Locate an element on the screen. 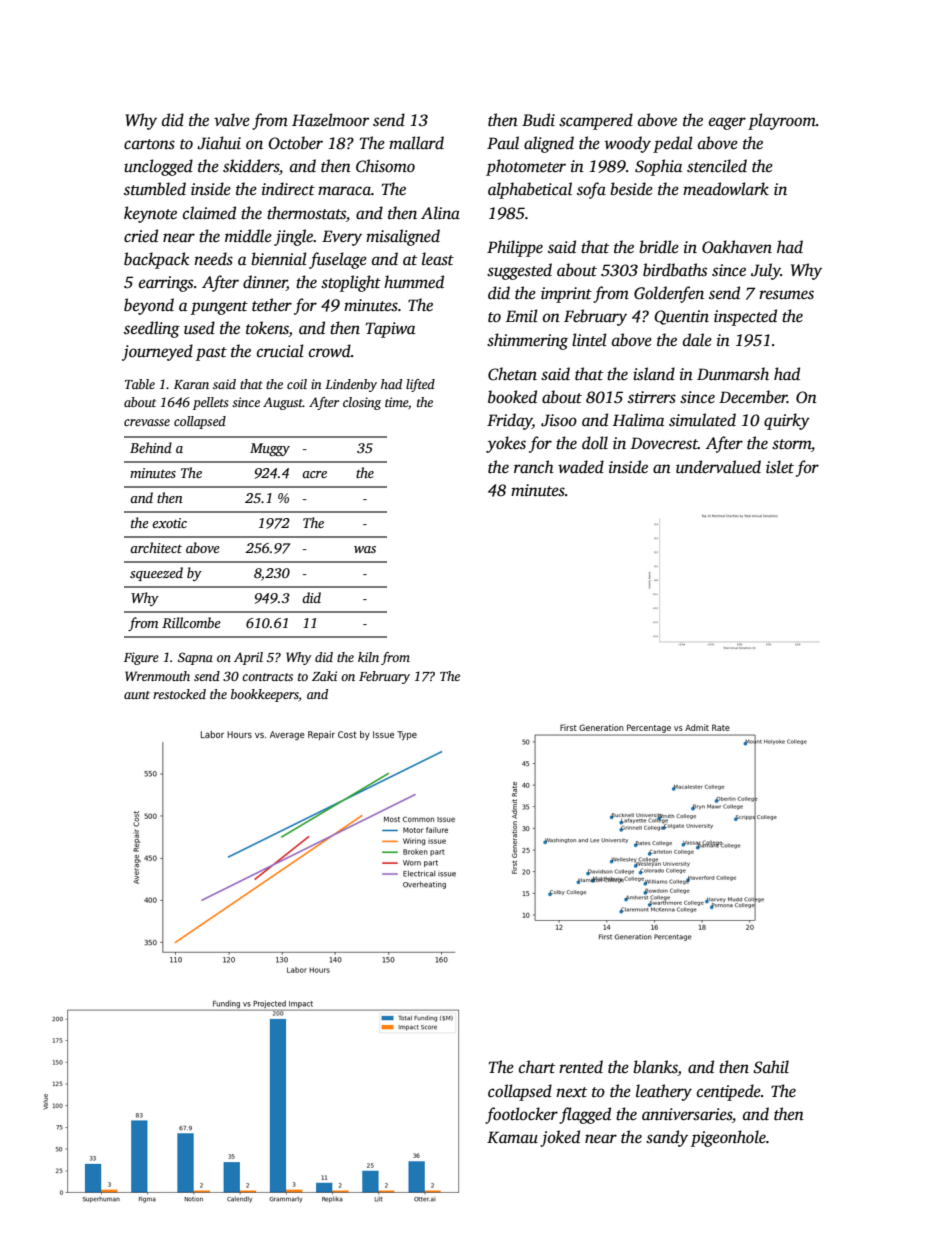  sandy is located at coordinates (667, 1138).
